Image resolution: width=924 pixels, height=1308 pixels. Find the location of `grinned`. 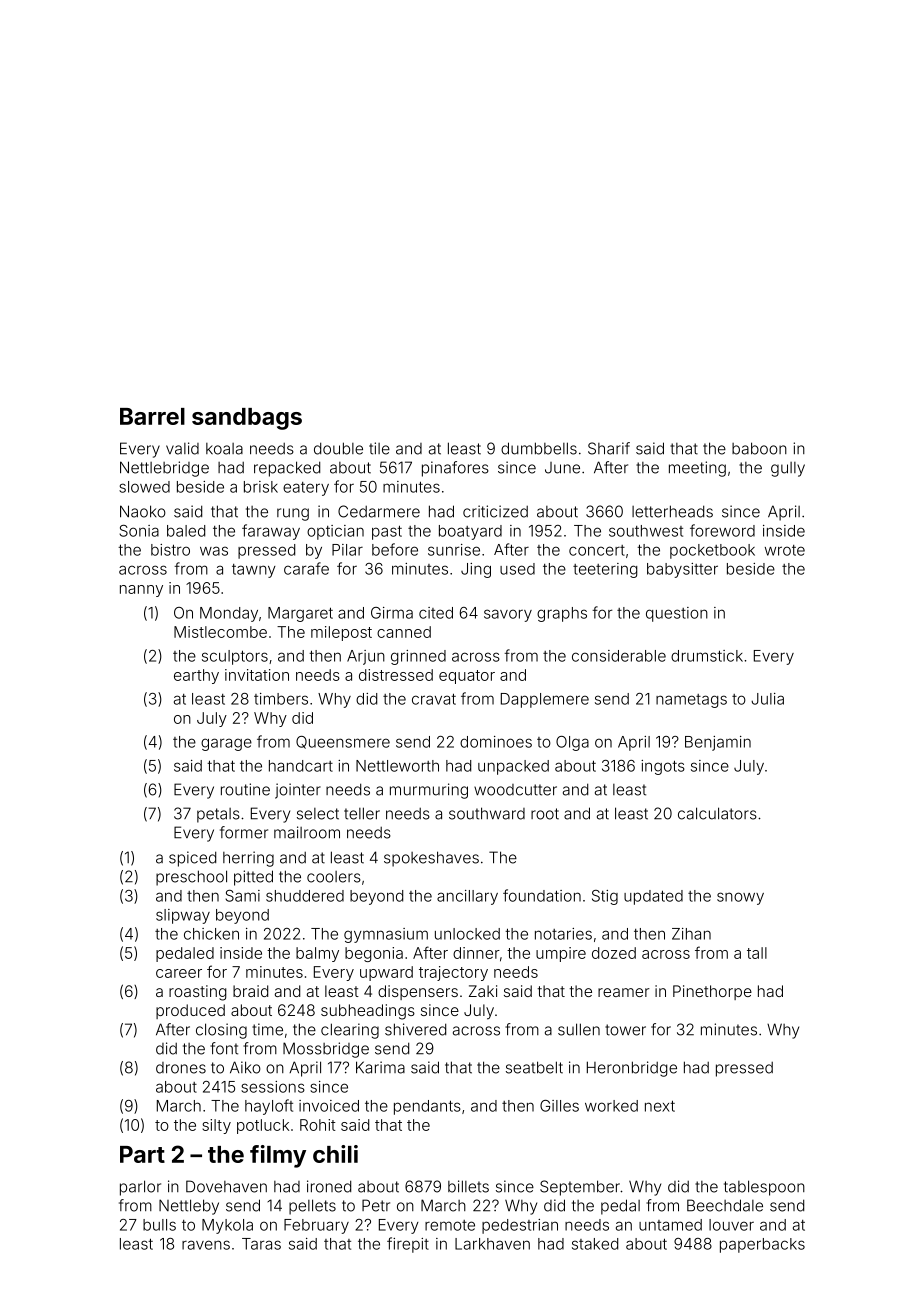

grinned is located at coordinates (418, 657).
